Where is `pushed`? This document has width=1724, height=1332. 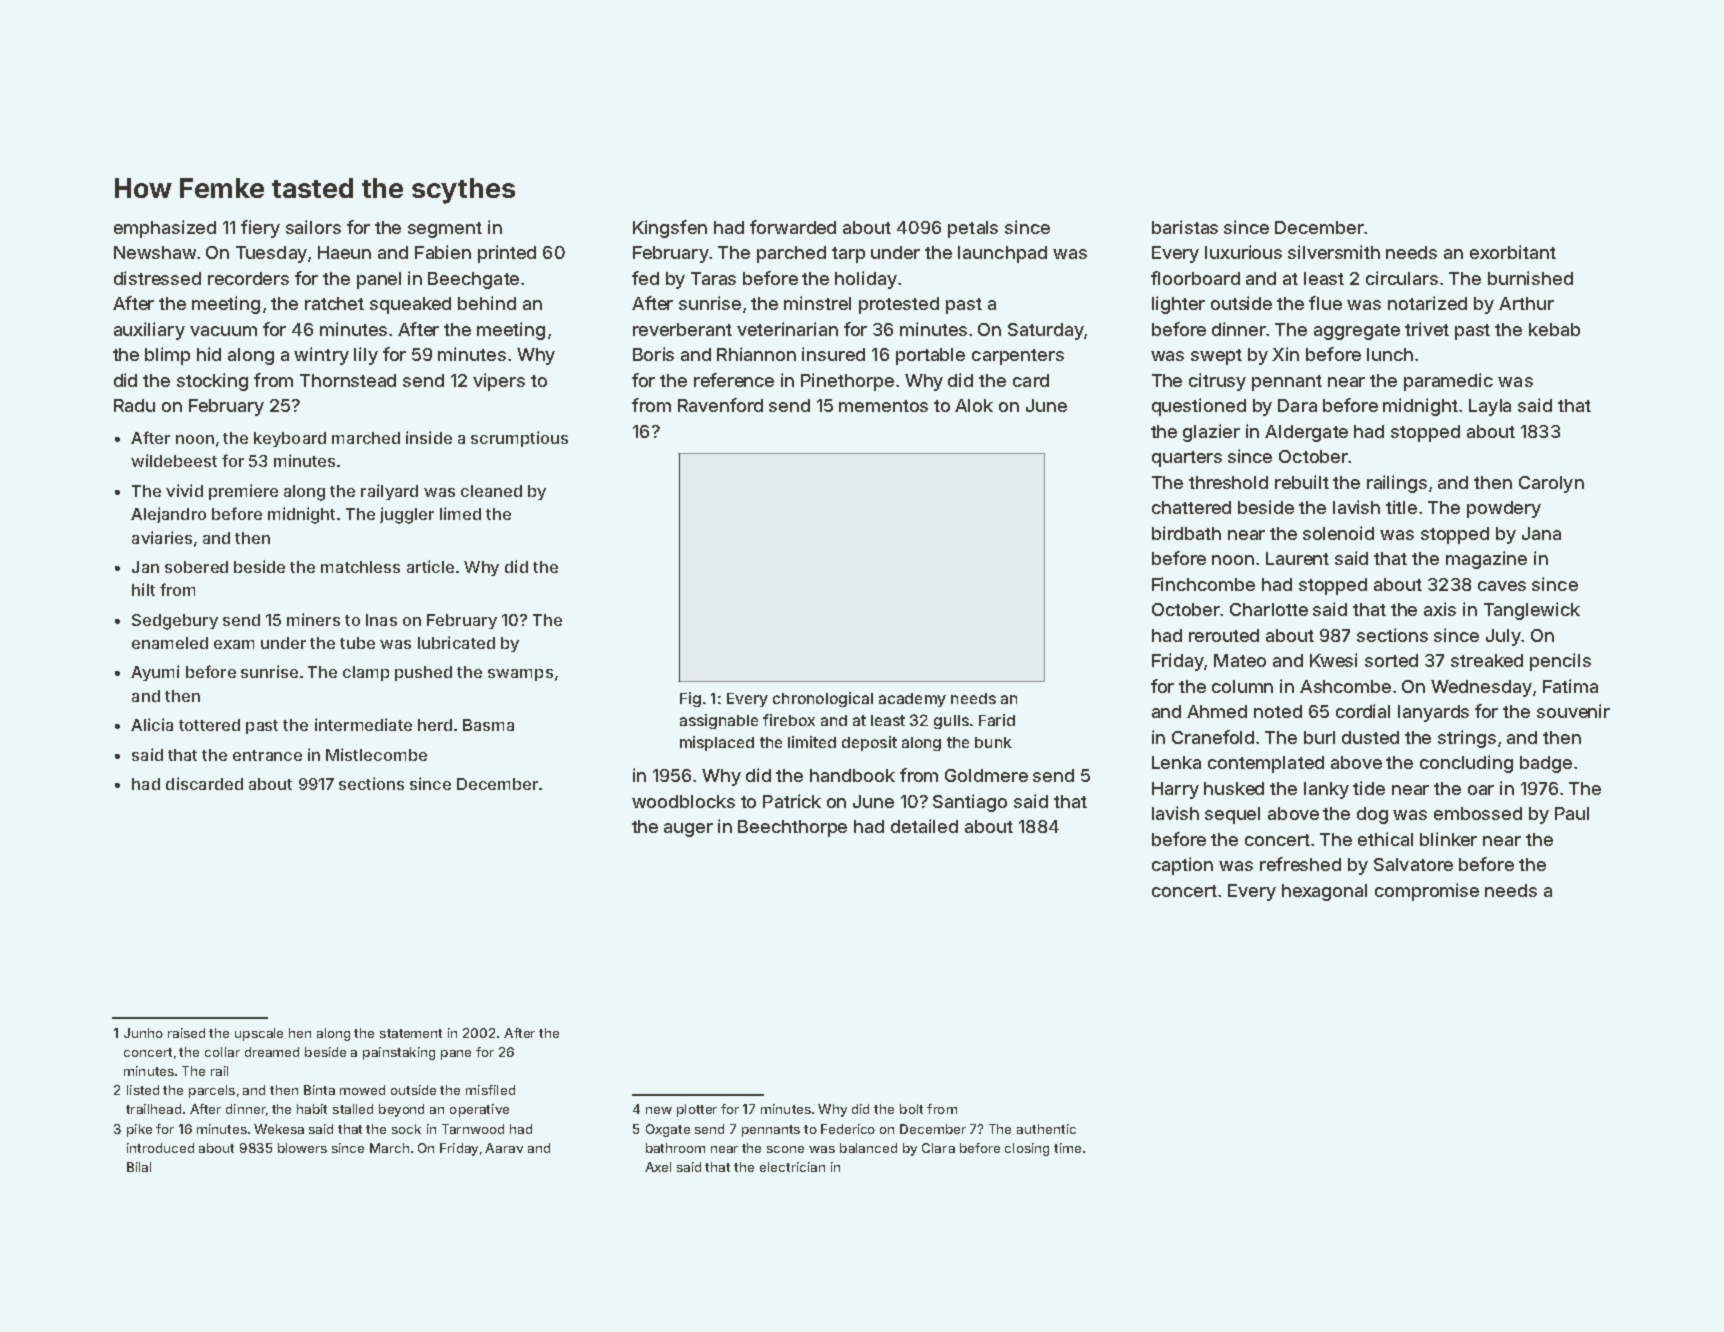 pushed is located at coordinates (423, 673).
